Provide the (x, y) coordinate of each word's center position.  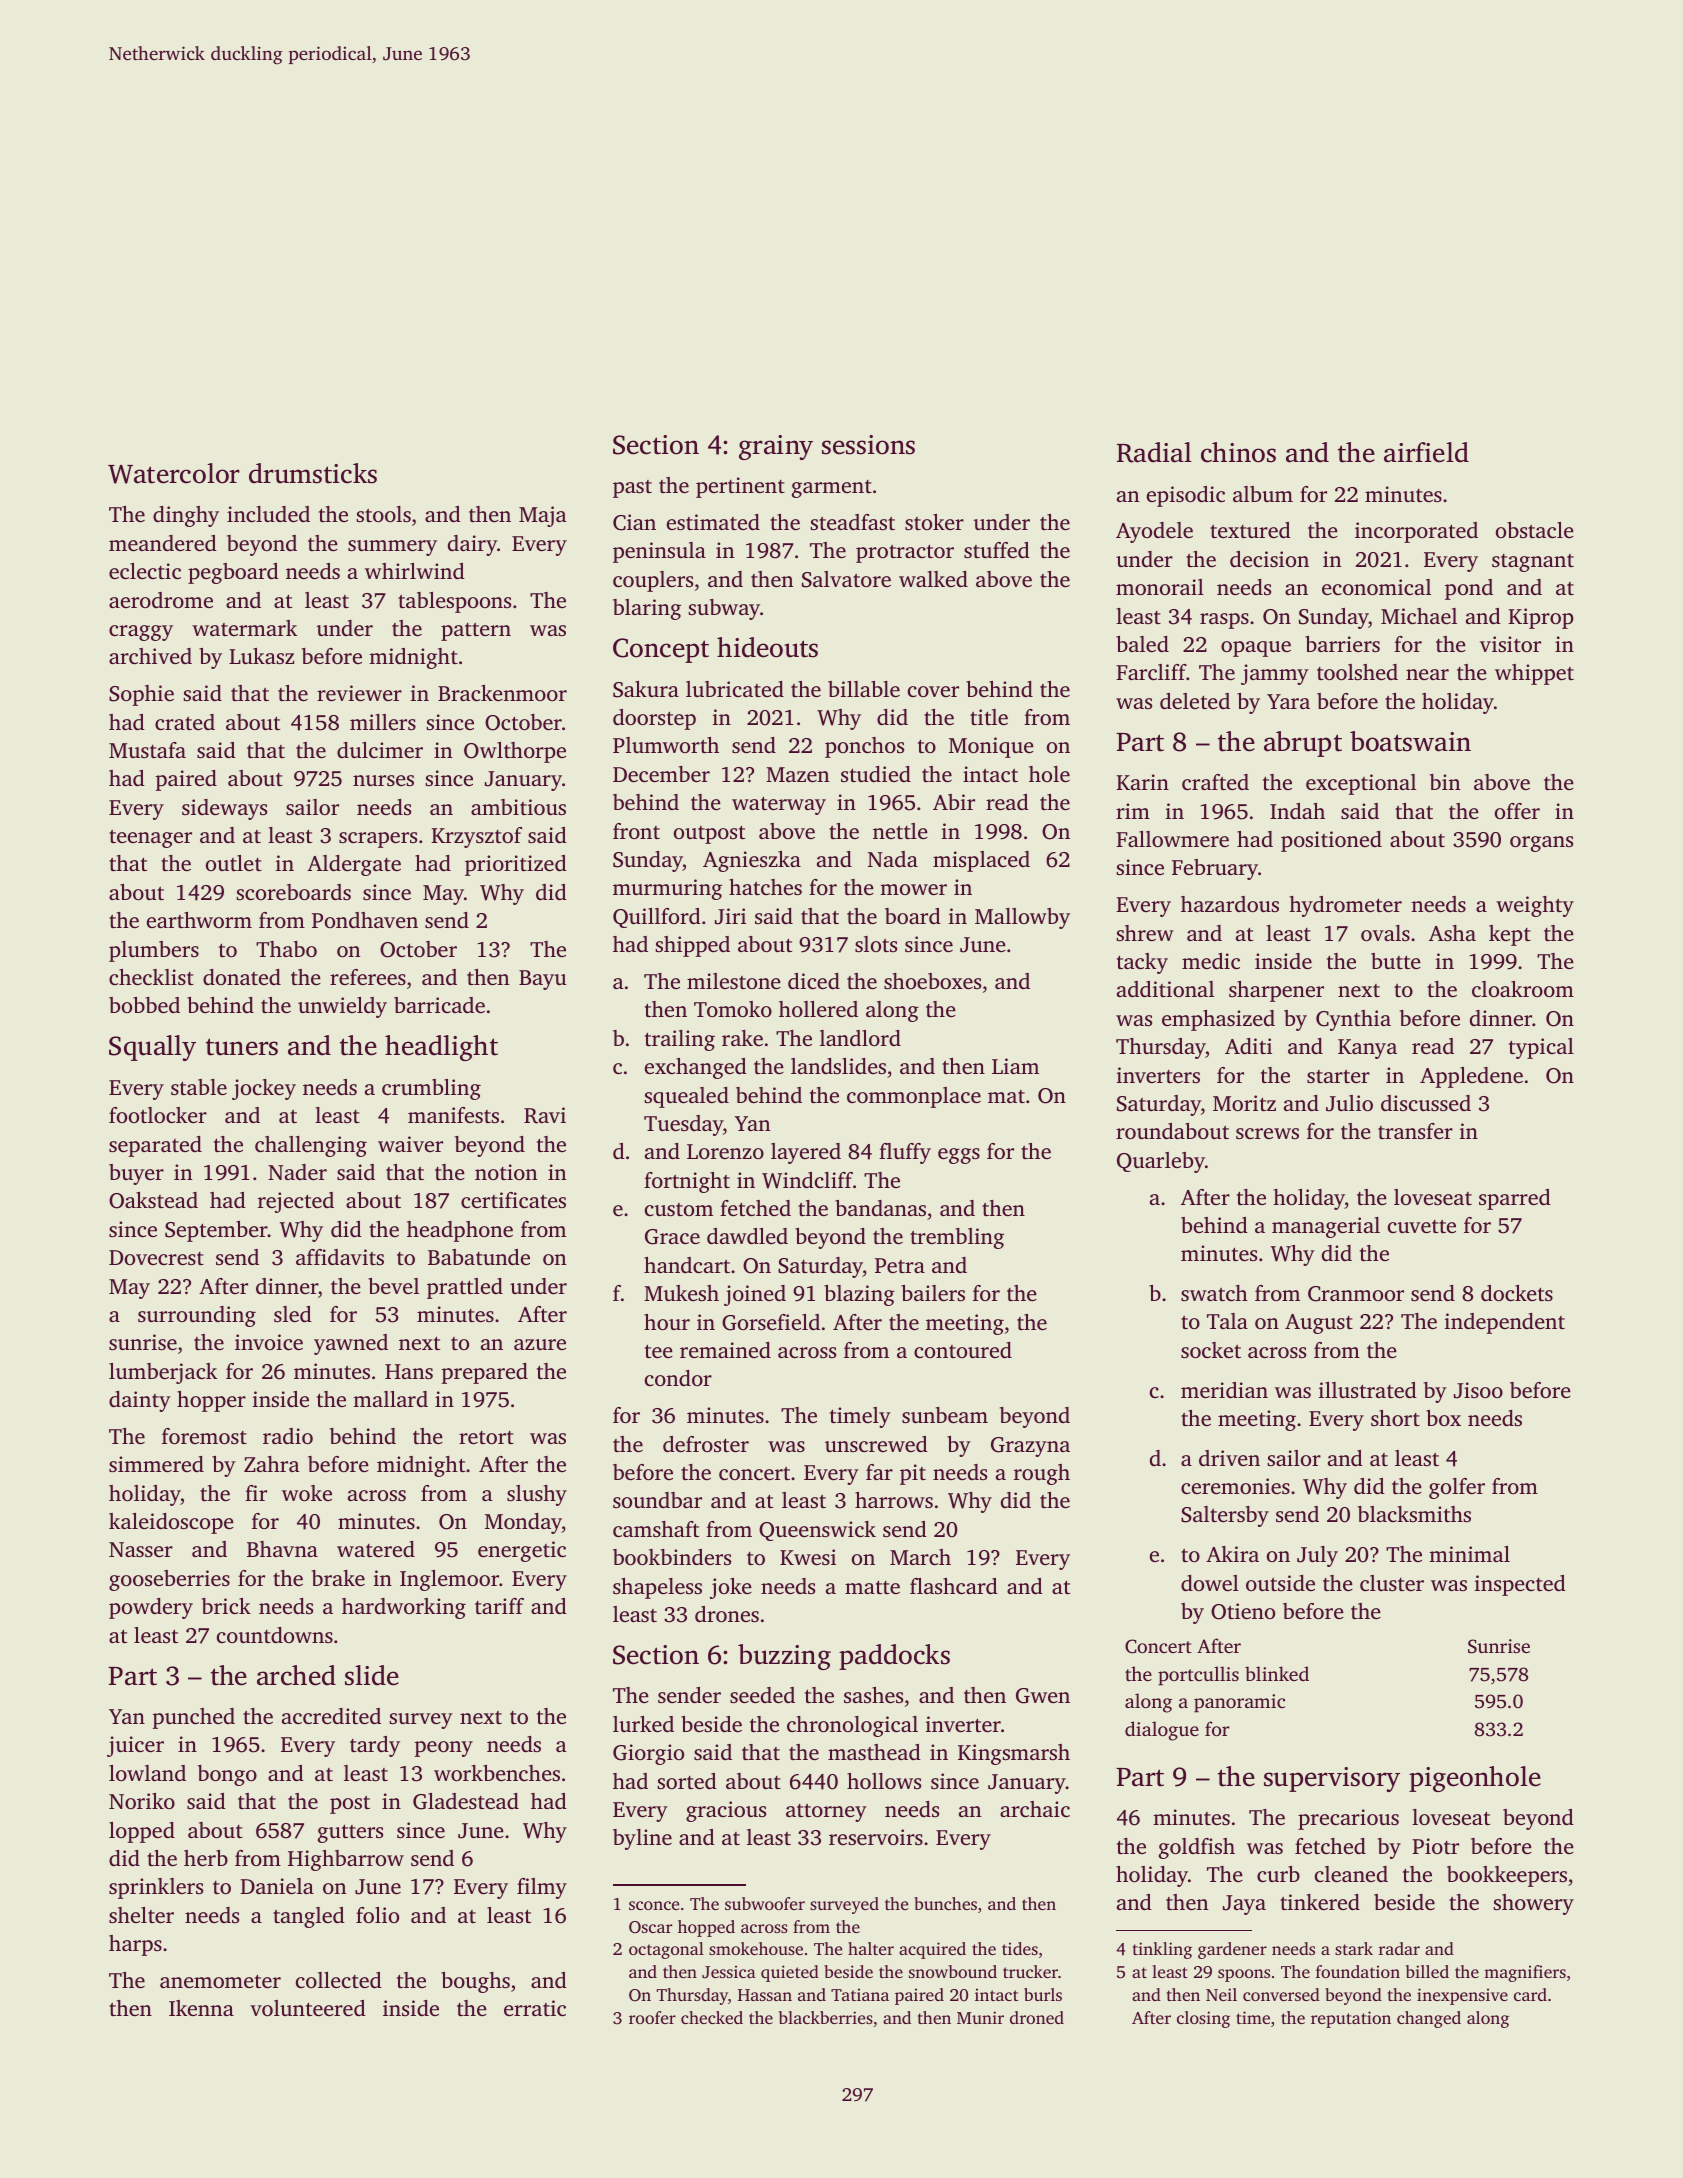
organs (1541, 844)
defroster (706, 1444)
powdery (151, 1608)
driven (1229, 1458)
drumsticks (313, 473)
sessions (868, 445)
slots (876, 944)
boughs (475, 1982)
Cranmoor (1356, 1294)
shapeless (657, 1588)
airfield (1426, 452)
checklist (151, 977)
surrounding (197, 1316)
